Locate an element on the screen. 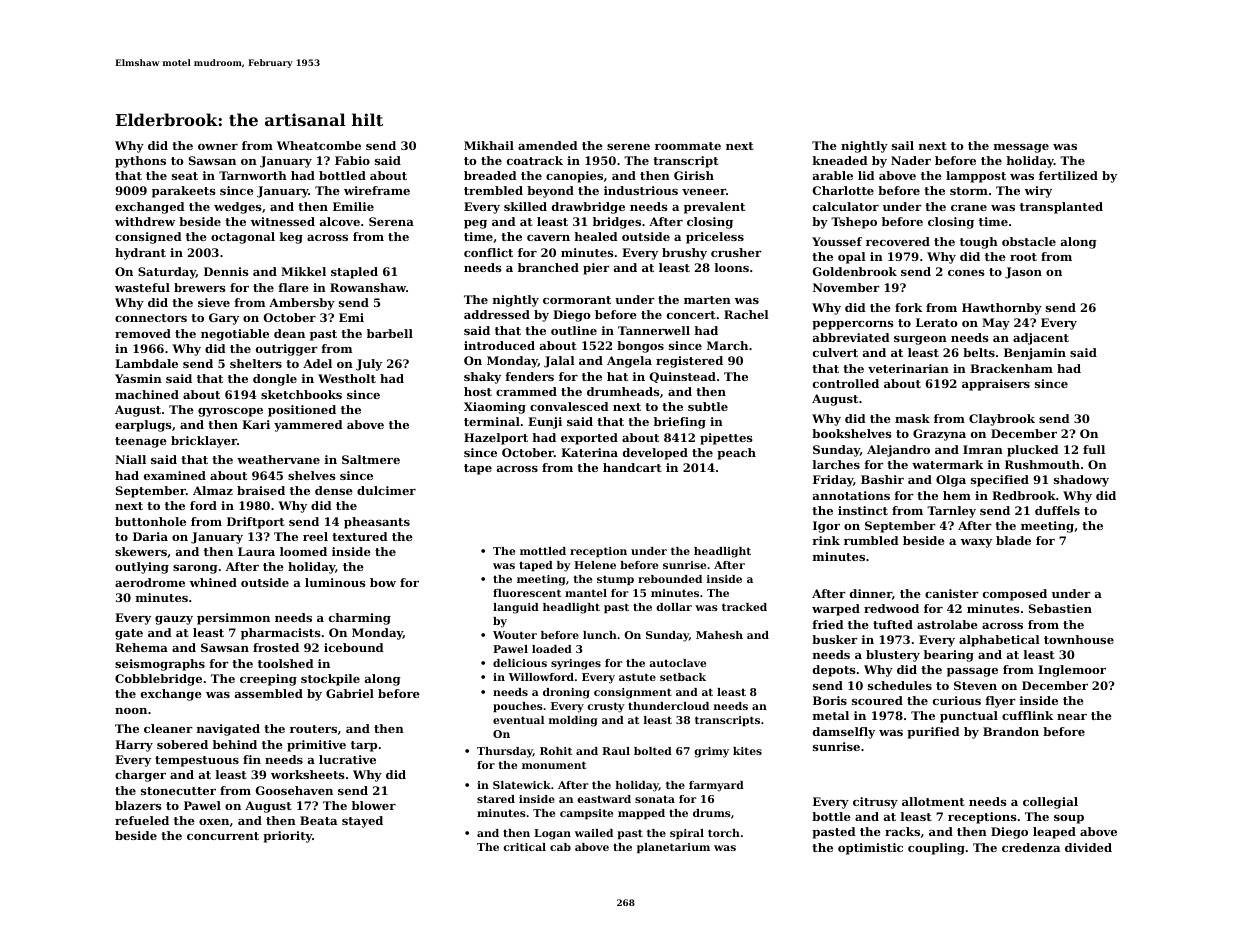 The width and height of the screenshot is (1233, 952). redwood is located at coordinates (891, 608).
